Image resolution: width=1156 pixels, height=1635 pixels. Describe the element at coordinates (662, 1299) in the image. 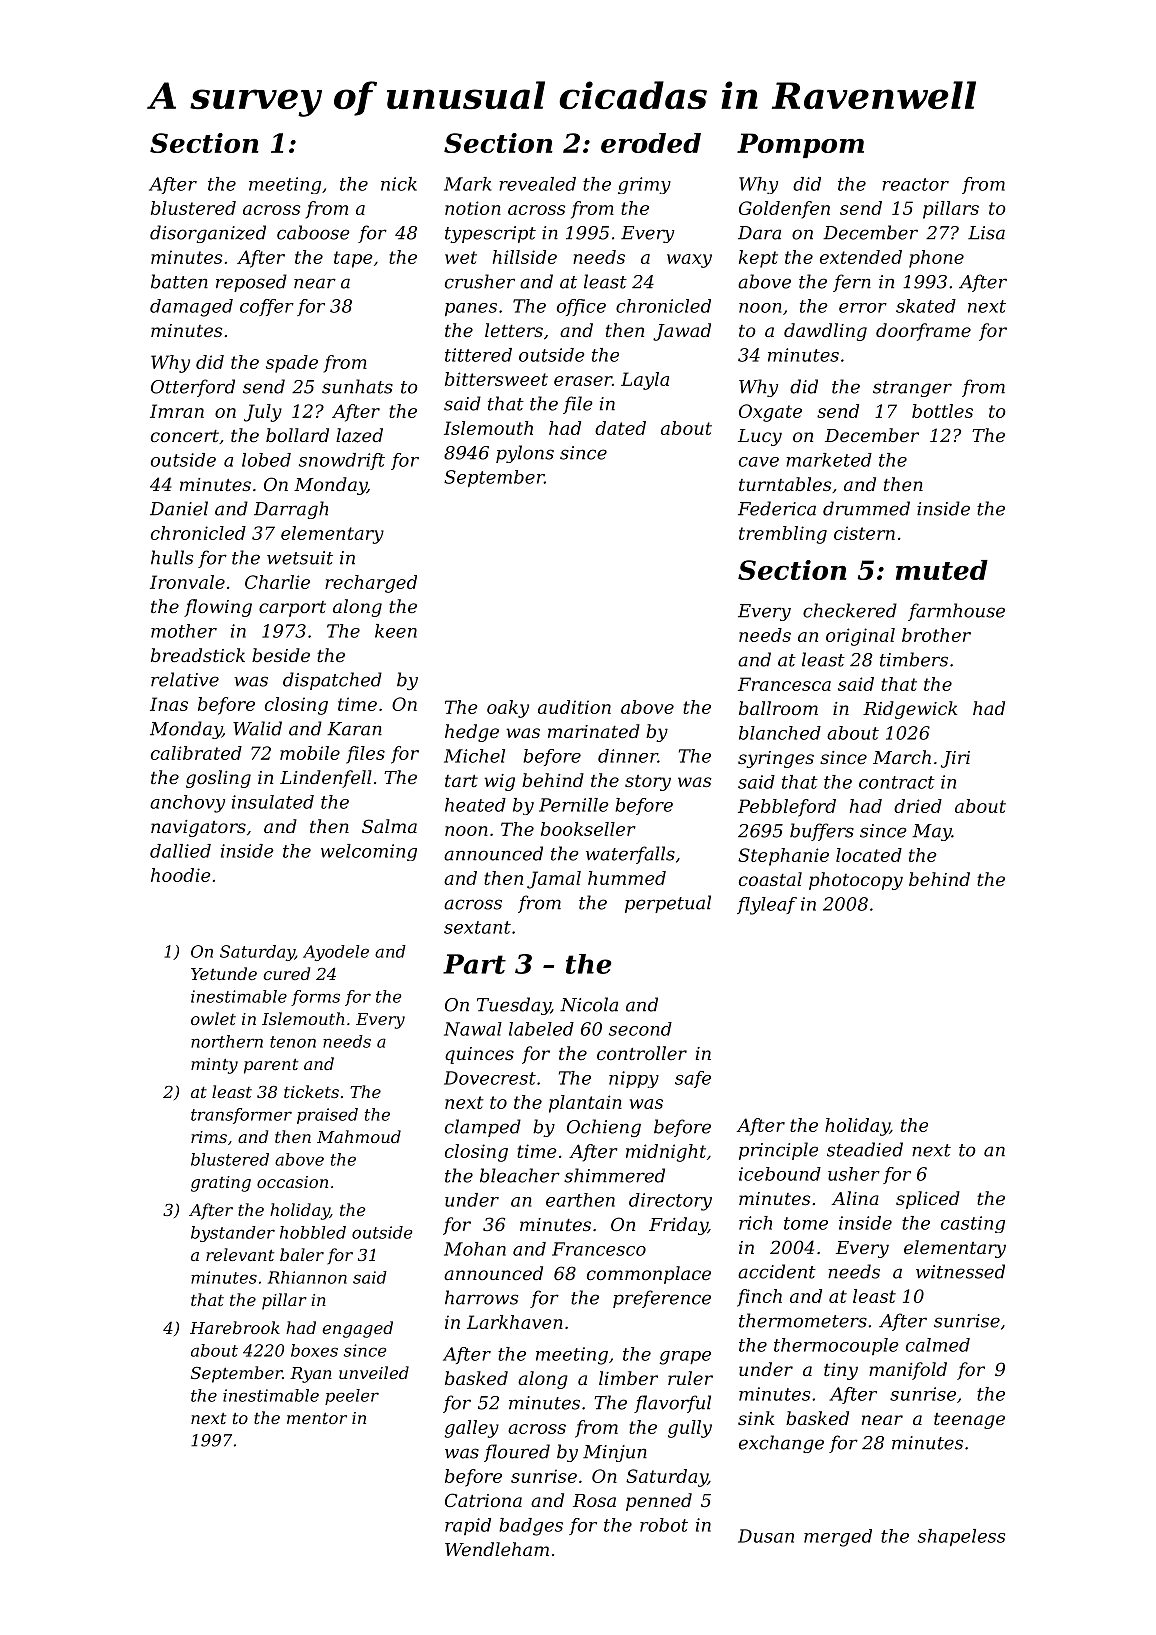

I see `preference` at that location.
